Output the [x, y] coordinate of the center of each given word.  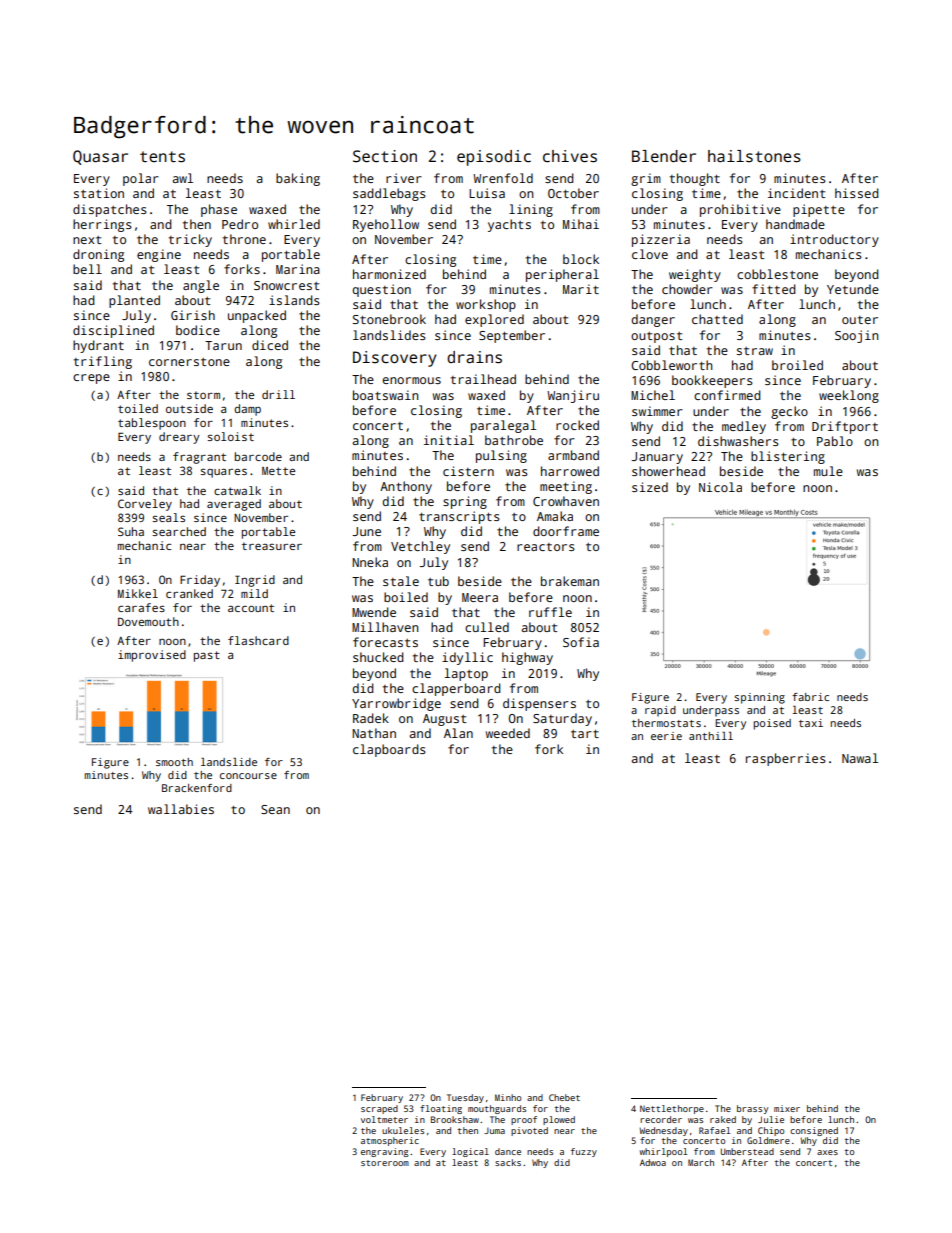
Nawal [860, 758]
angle [201, 286]
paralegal [503, 426]
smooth [174, 762]
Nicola [720, 487]
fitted [774, 289]
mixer [787, 1108]
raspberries [786, 759]
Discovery [394, 359]
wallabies [181, 809]
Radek [371, 718]
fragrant [199, 458]
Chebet [564, 1097]
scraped [379, 1109]
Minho [508, 1097]
